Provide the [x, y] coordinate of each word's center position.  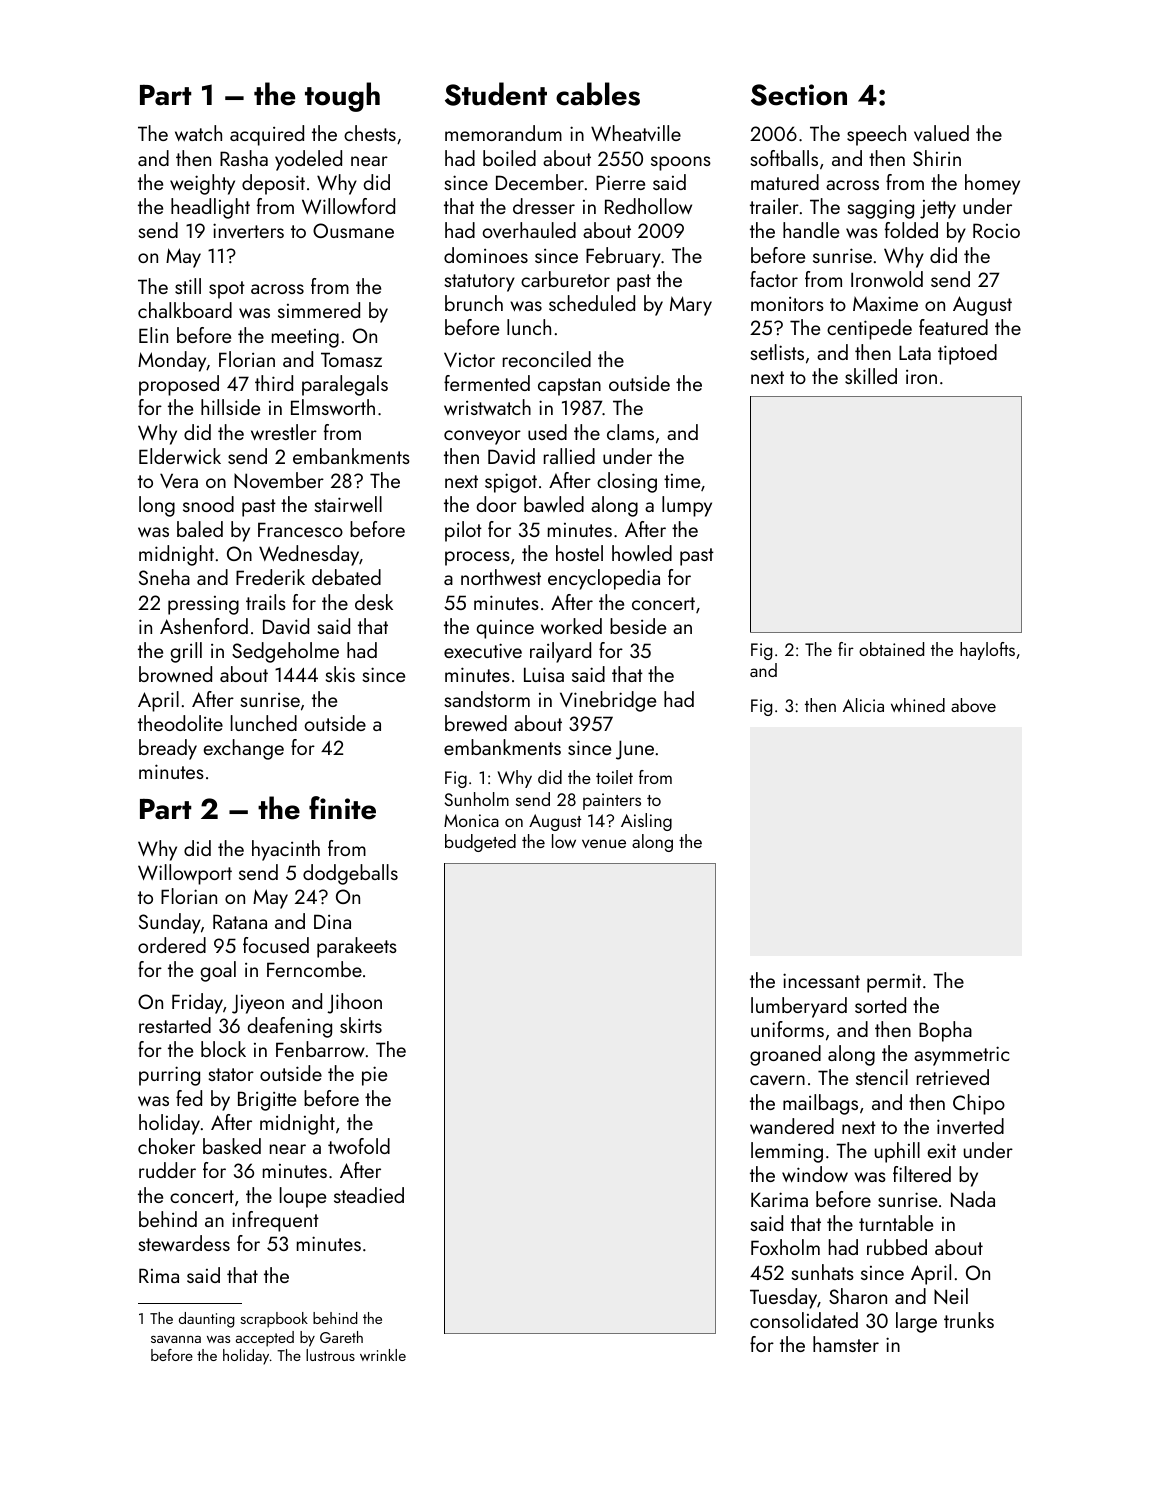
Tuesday [783, 1298]
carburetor [565, 279]
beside [638, 626]
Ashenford [204, 626]
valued [941, 133]
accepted [265, 1339]
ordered [172, 945]
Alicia [863, 705]
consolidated [804, 1320]
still [188, 286]
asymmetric [961, 1056]
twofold [359, 1146]
